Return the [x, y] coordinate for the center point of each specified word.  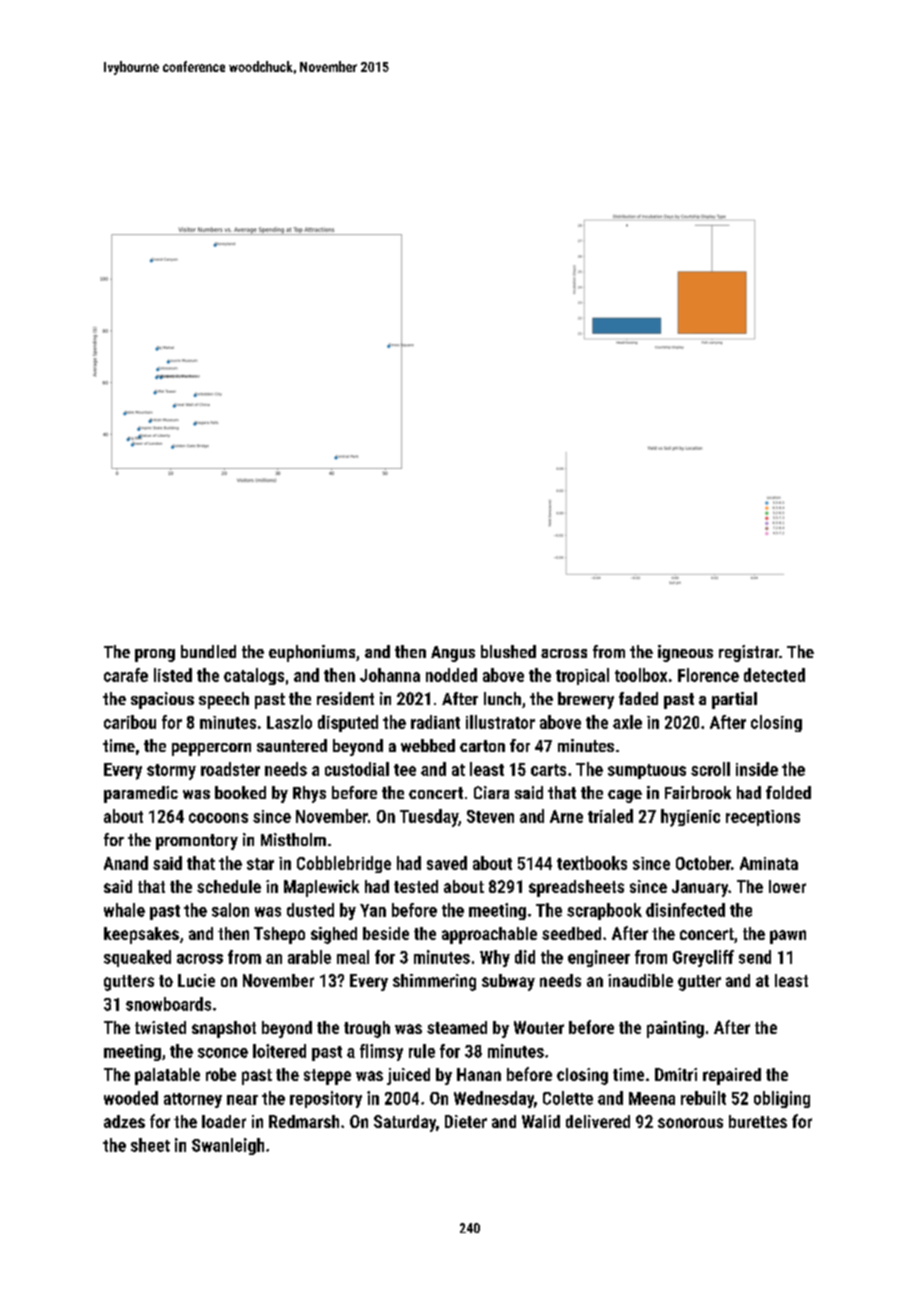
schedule [229, 886]
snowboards [168, 1004]
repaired [732, 1076]
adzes [124, 1121]
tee [405, 770]
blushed [508, 651]
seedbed [571, 933]
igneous [685, 653]
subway [508, 982]
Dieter [466, 1121]
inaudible [640, 980]
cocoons [218, 818]
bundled [208, 651]
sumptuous [647, 771]
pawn [788, 937]
